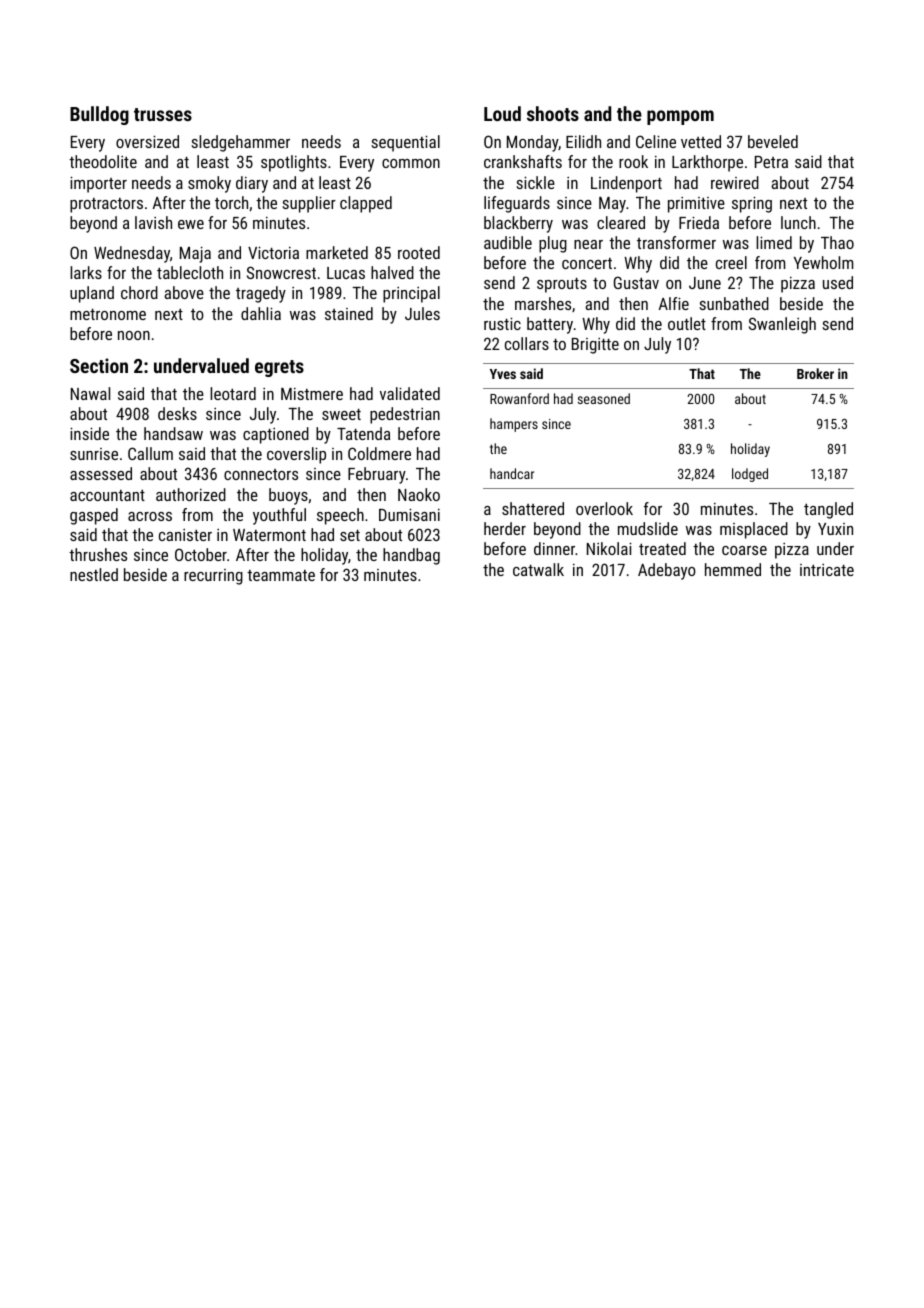  Describe the element at coordinates (731, 262) in the page. I see `creel` at that location.
